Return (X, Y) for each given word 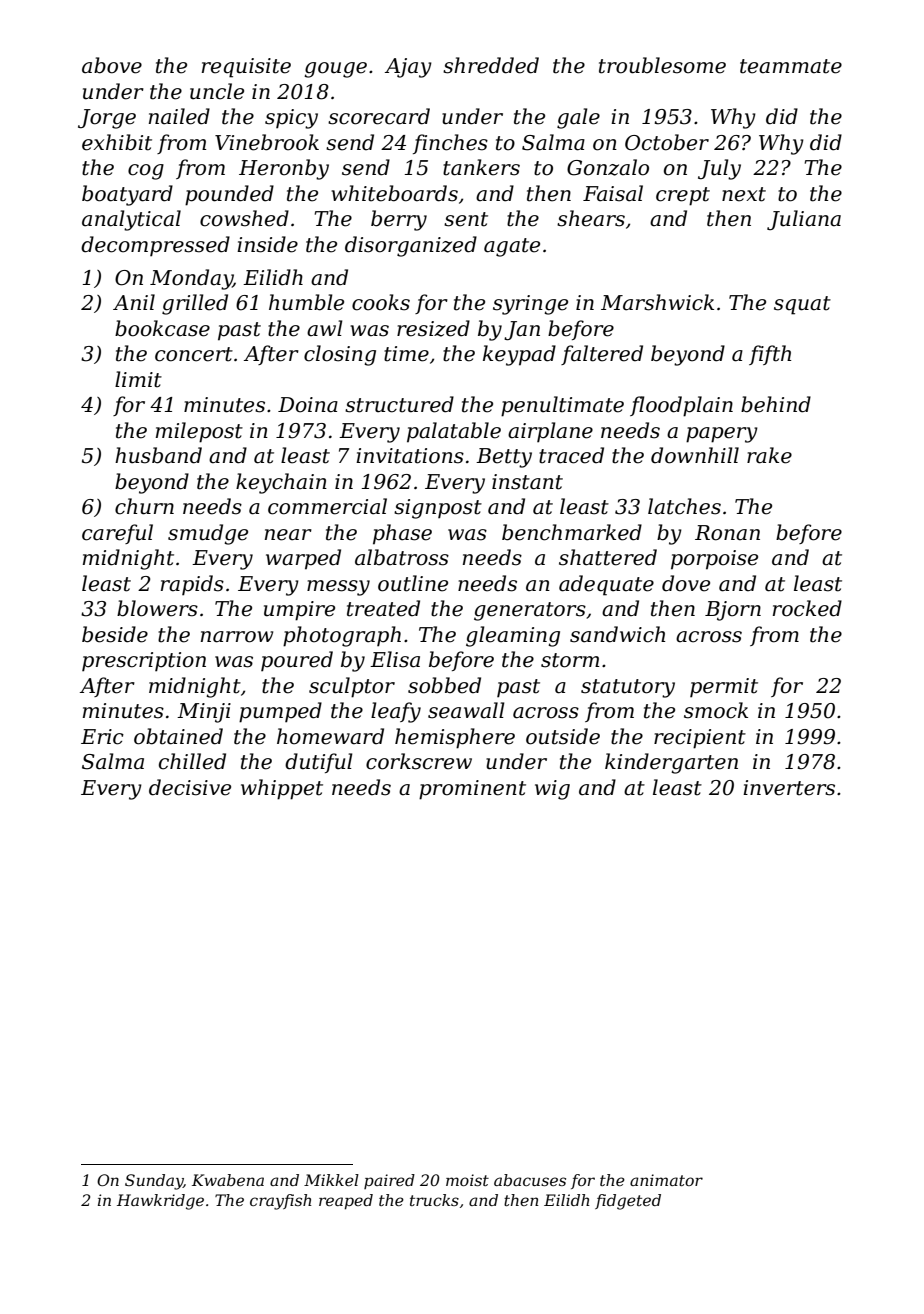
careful (117, 534)
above (112, 65)
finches (450, 144)
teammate (791, 66)
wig (552, 790)
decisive (190, 787)
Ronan (727, 533)
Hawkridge (160, 1202)
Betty (504, 458)
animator (666, 1180)
